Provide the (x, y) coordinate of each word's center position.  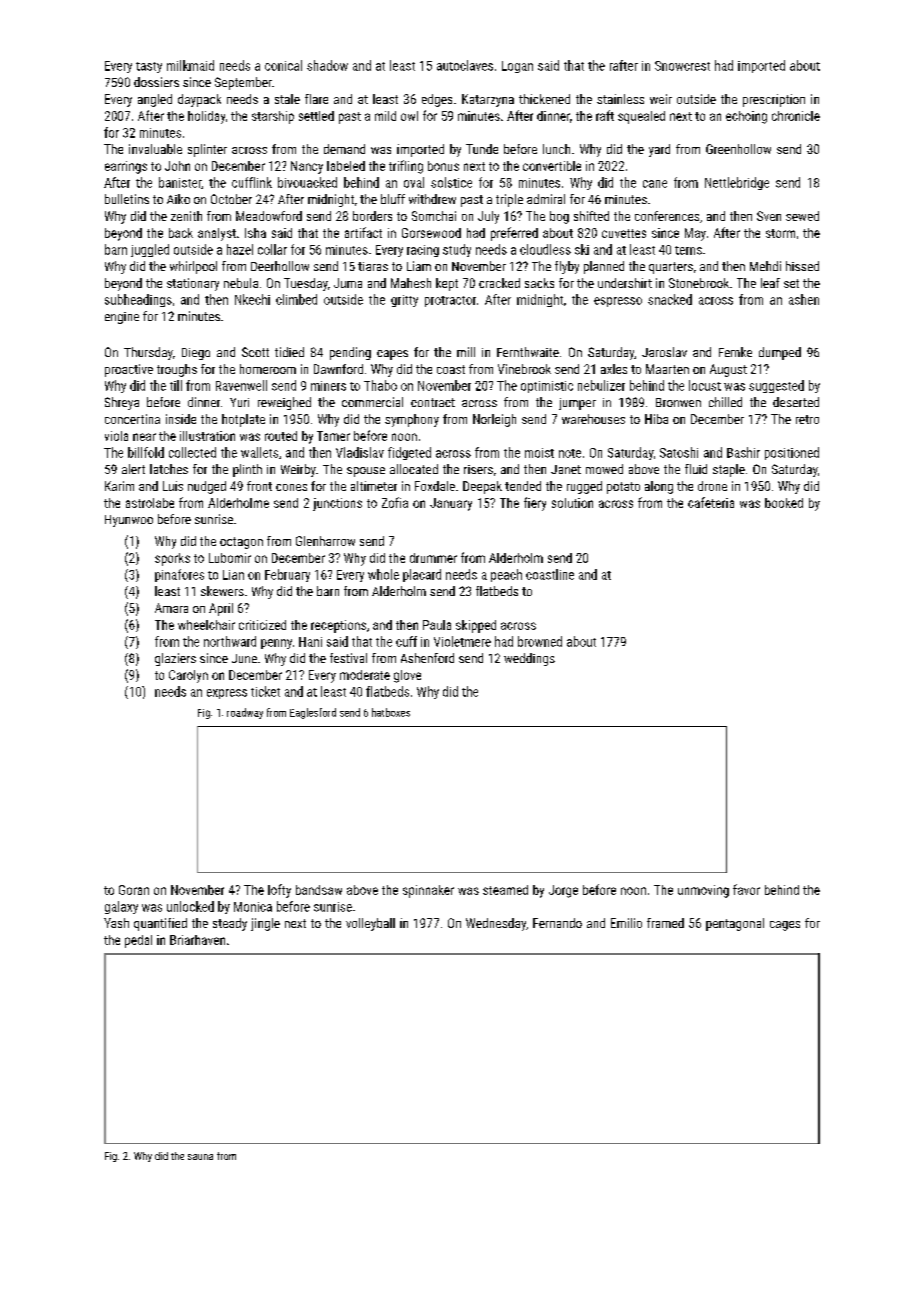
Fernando (557, 923)
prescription (774, 100)
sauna (200, 1157)
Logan (517, 67)
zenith (186, 216)
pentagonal (735, 924)
